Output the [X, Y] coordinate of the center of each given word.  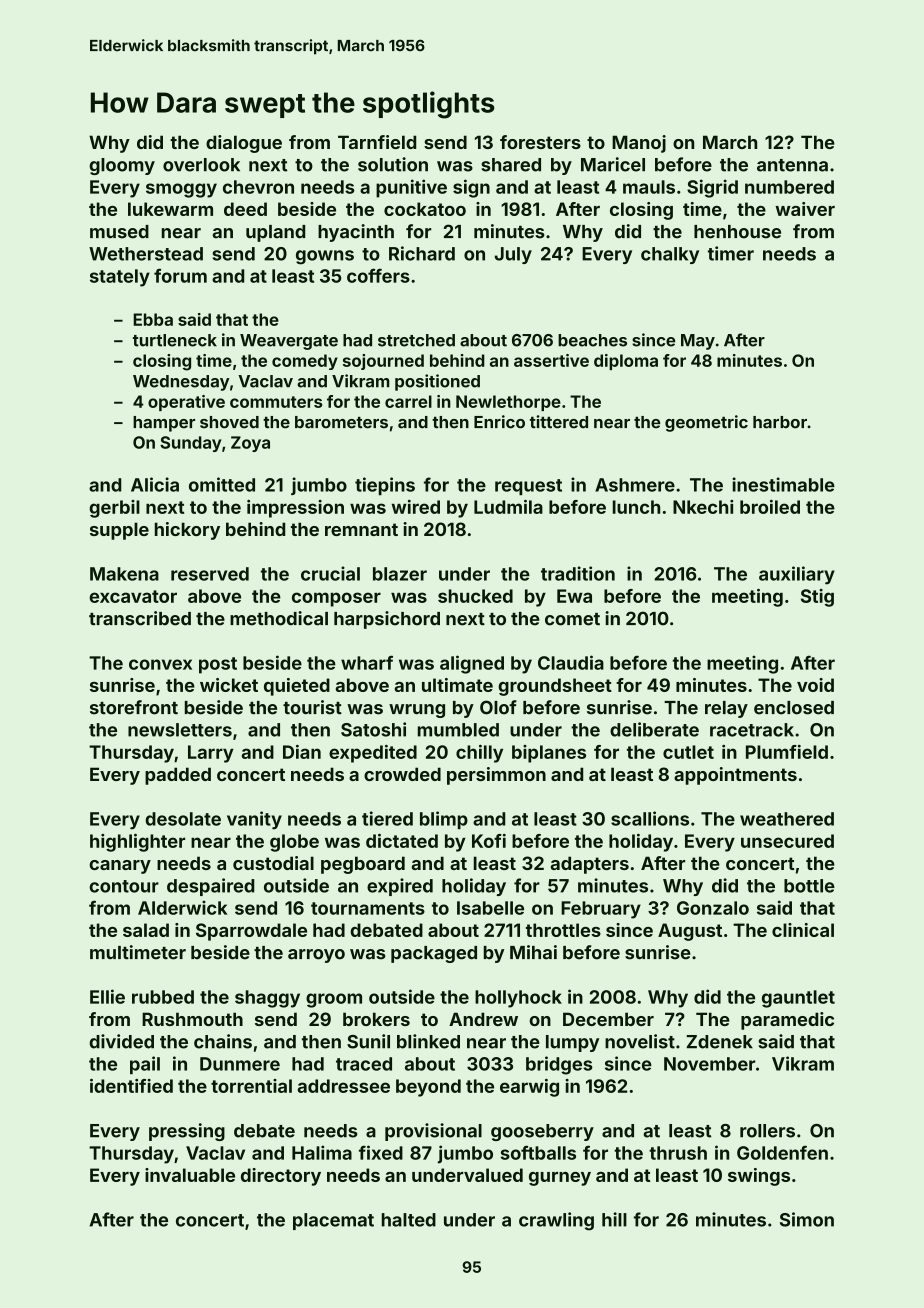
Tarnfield [377, 142]
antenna [792, 165]
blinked [428, 1041]
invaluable [190, 1175]
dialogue [244, 144]
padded [178, 776]
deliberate [654, 729]
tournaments [368, 908]
